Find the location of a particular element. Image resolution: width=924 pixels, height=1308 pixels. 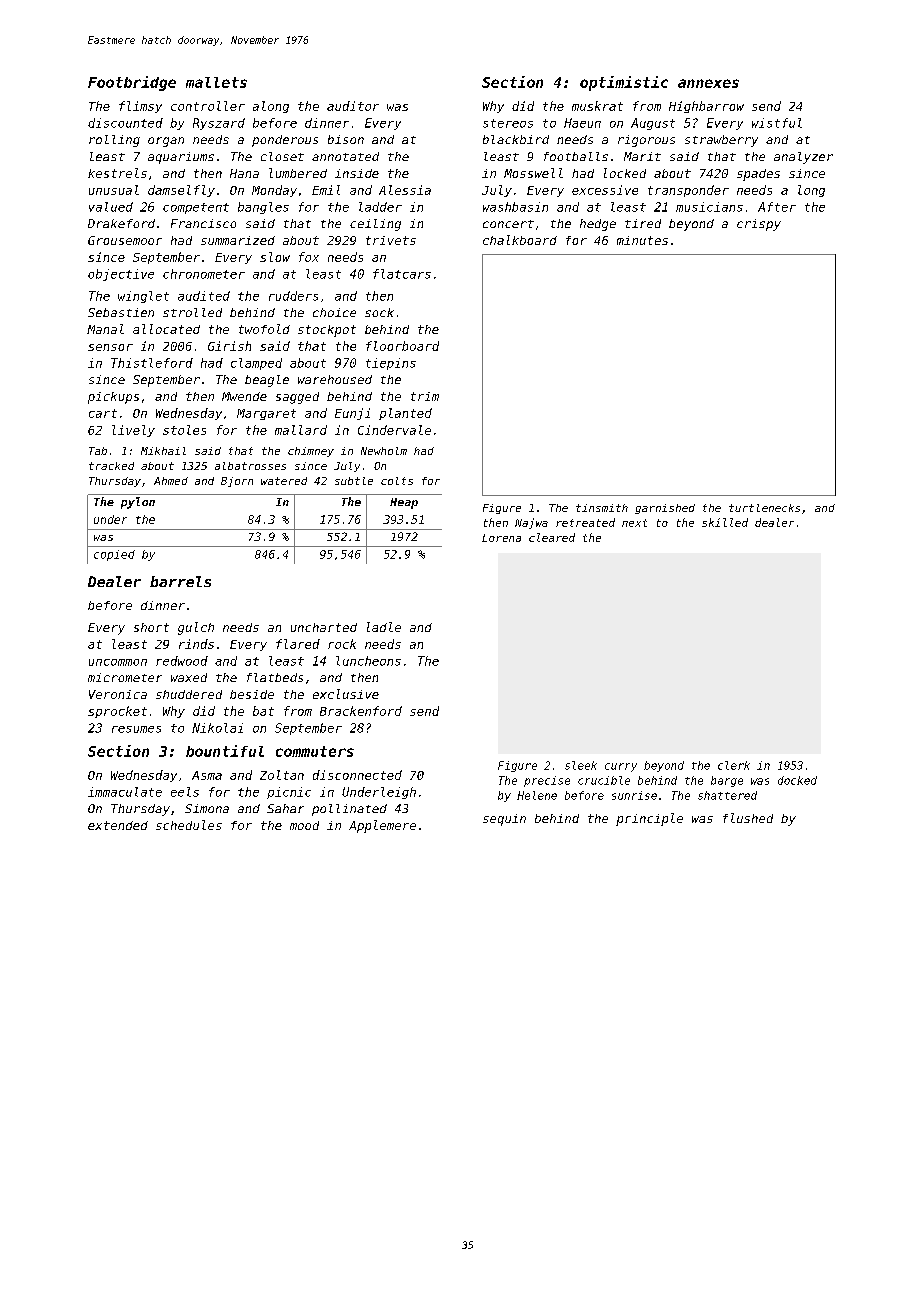

optimistic is located at coordinates (624, 83).
